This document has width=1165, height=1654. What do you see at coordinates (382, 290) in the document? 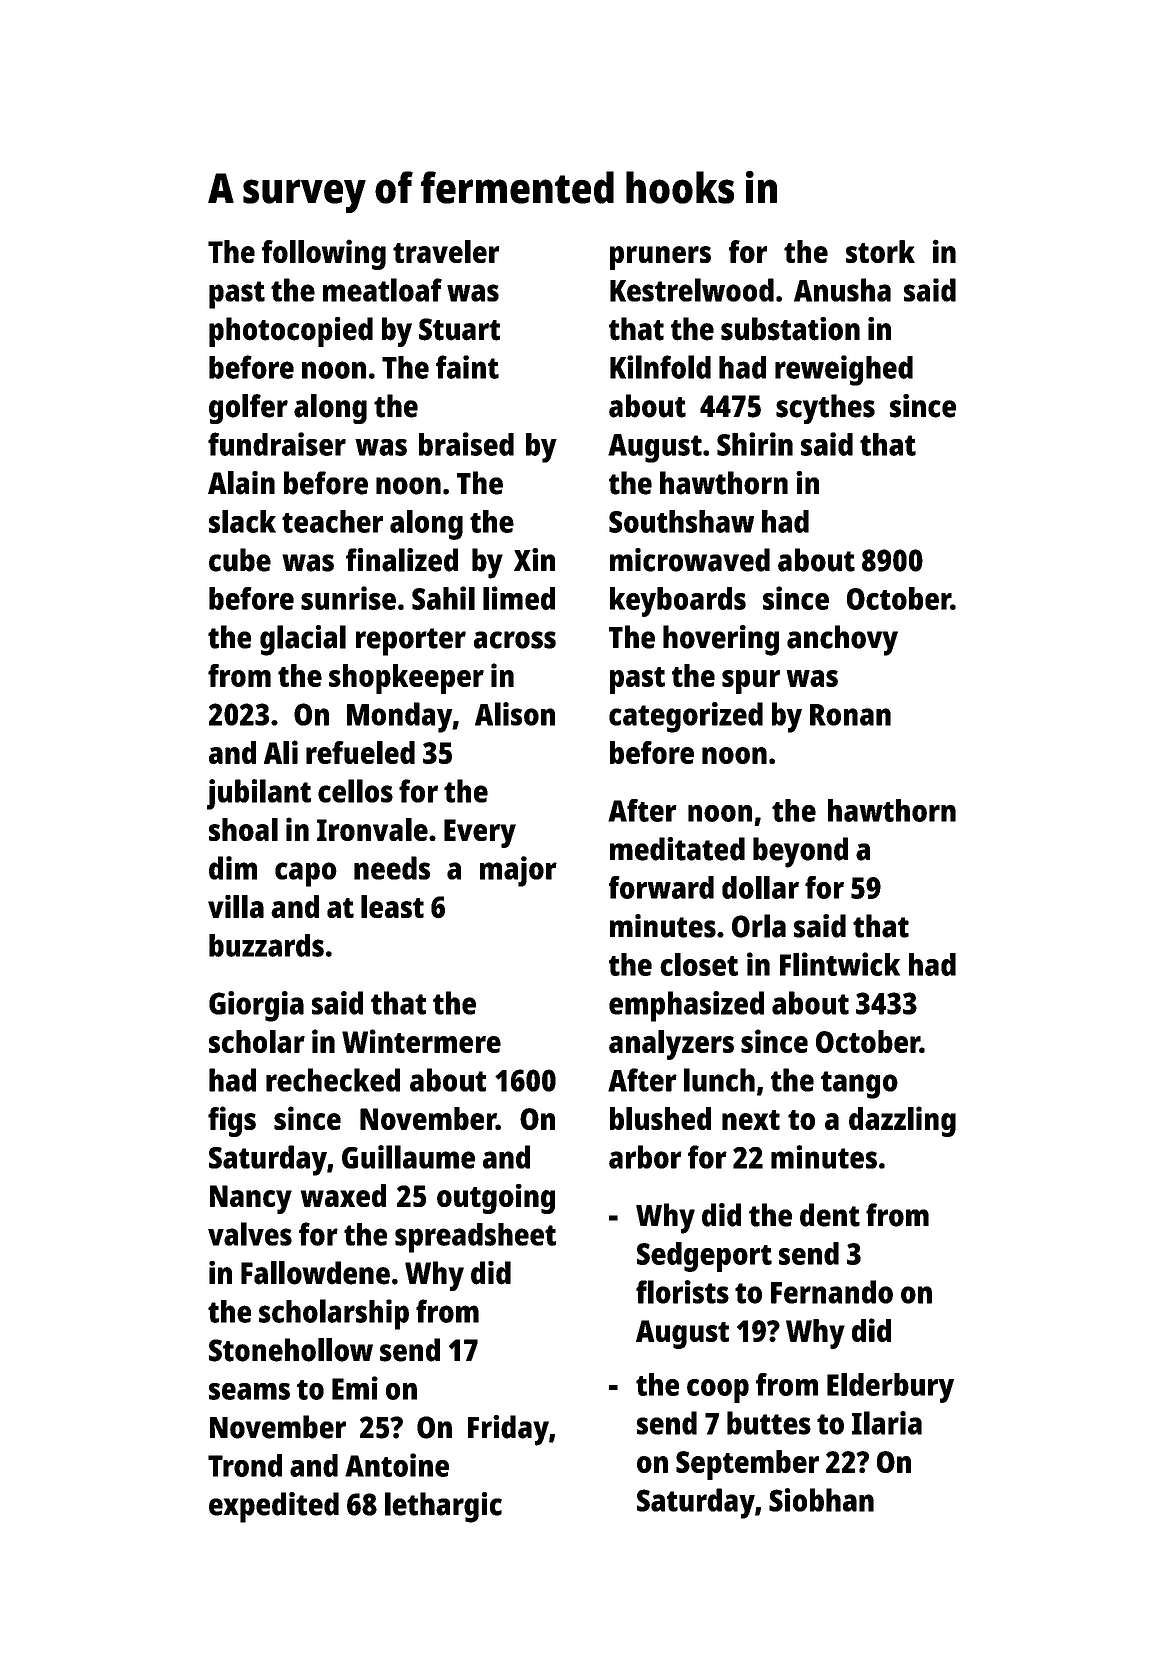
I see `meatloaf` at bounding box center [382, 290].
